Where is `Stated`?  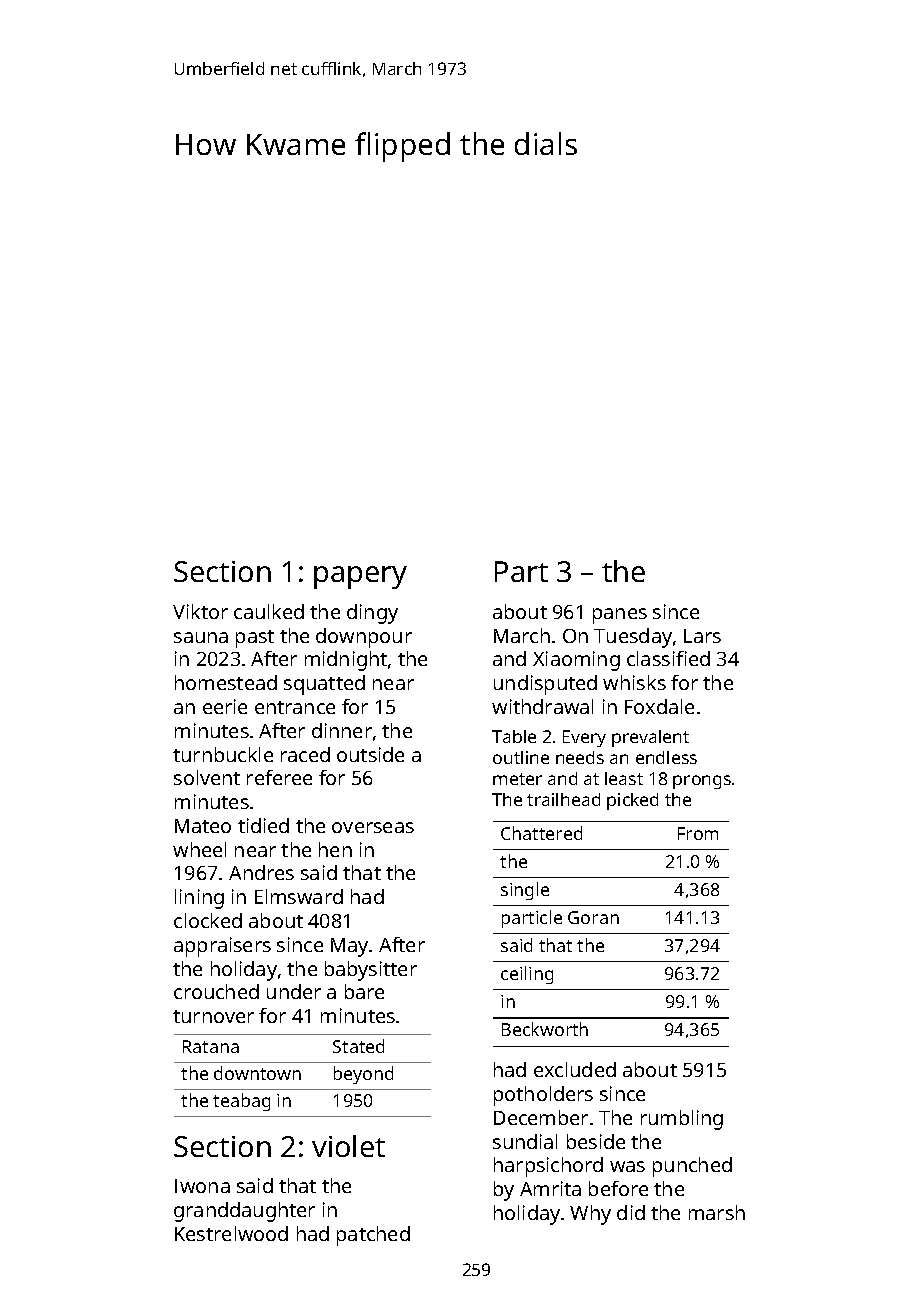 Stated is located at coordinates (358, 1046).
